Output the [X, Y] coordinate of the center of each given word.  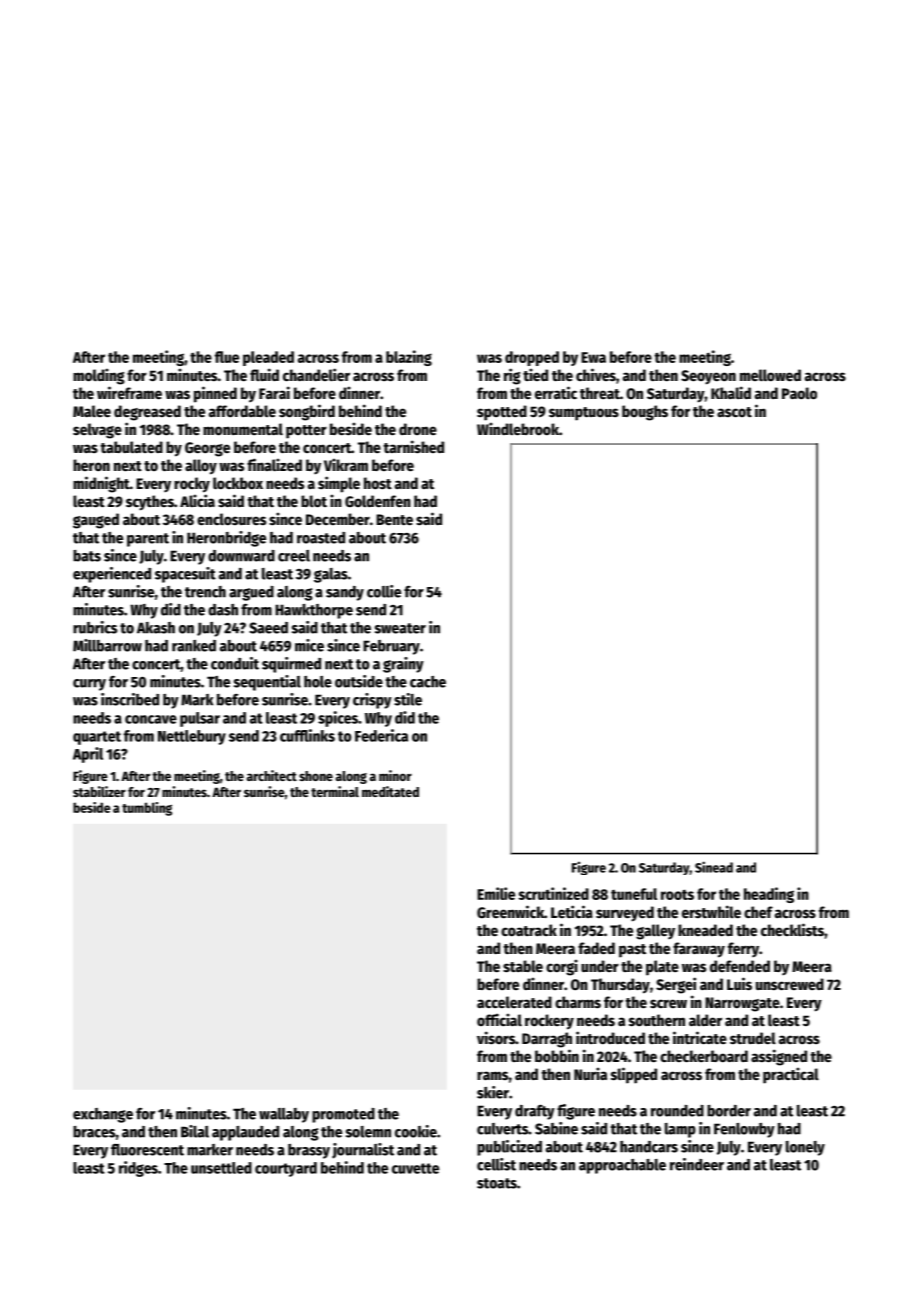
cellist [496, 1164]
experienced [112, 575]
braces [94, 1132]
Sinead [714, 867]
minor [395, 775]
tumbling [147, 809]
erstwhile [711, 911]
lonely [805, 1148]
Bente [394, 519]
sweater [400, 628]
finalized [274, 464]
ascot [734, 412]
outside [359, 681]
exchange [103, 1115]
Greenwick [510, 911]
